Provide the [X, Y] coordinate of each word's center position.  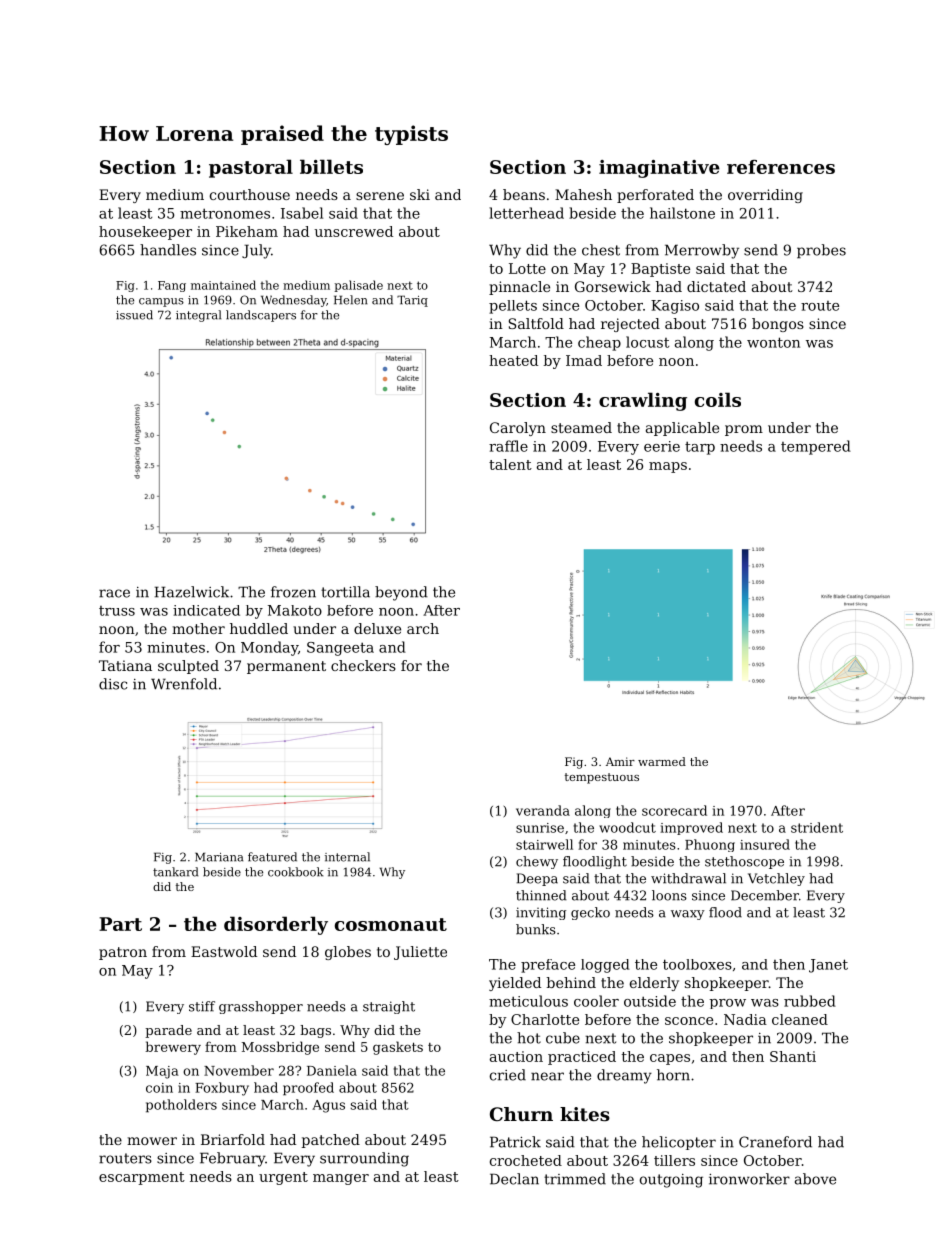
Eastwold [224, 951]
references [781, 167]
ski [420, 194]
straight [389, 1007]
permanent [286, 667]
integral [198, 316]
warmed [662, 761]
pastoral [251, 168]
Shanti [793, 1056]
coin [159, 1088]
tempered [816, 447]
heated [513, 360]
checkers [363, 665]
